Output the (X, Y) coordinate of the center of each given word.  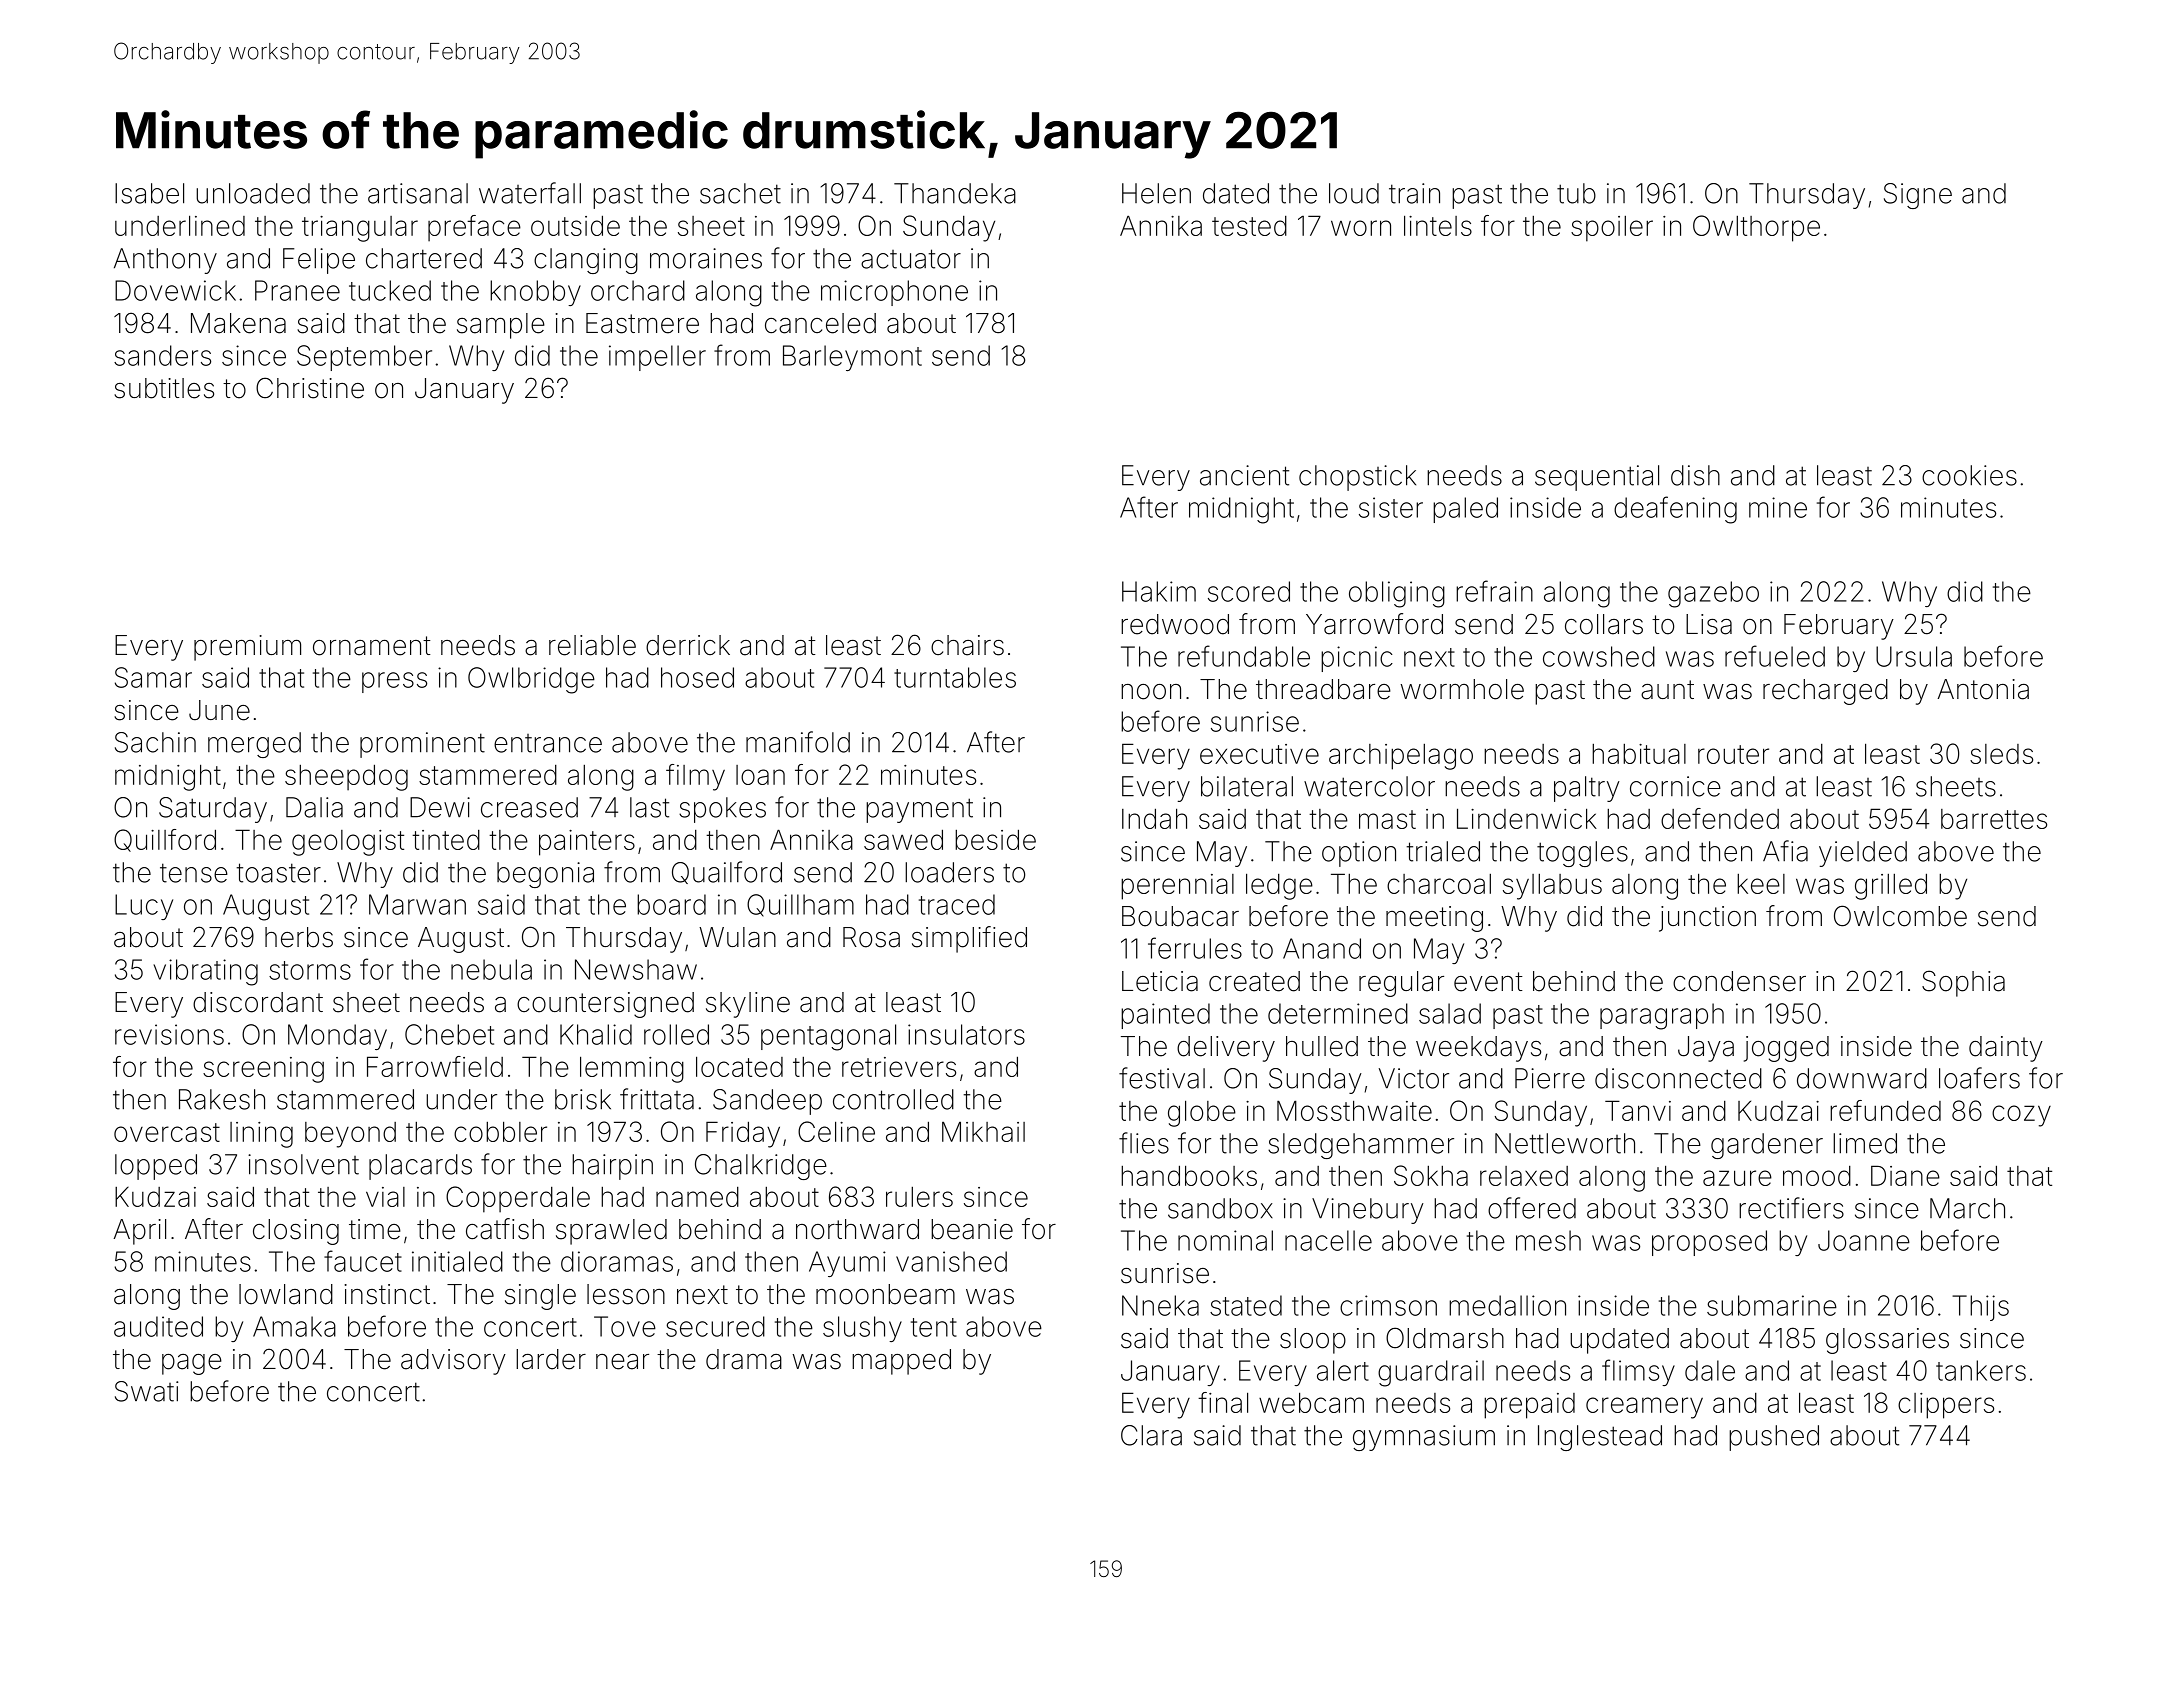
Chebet (449, 1034)
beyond (350, 1135)
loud (1354, 193)
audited (158, 1326)
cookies (1969, 475)
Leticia (1160, 981)
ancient (1244, 475)
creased (529, 807)
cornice (1675, 786)
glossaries (1887, 1341)
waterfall (530, 193)
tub (1576, 193)
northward (857, 1229)
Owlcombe (1900, 916)
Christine (310, 388)
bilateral (1247, 786)
